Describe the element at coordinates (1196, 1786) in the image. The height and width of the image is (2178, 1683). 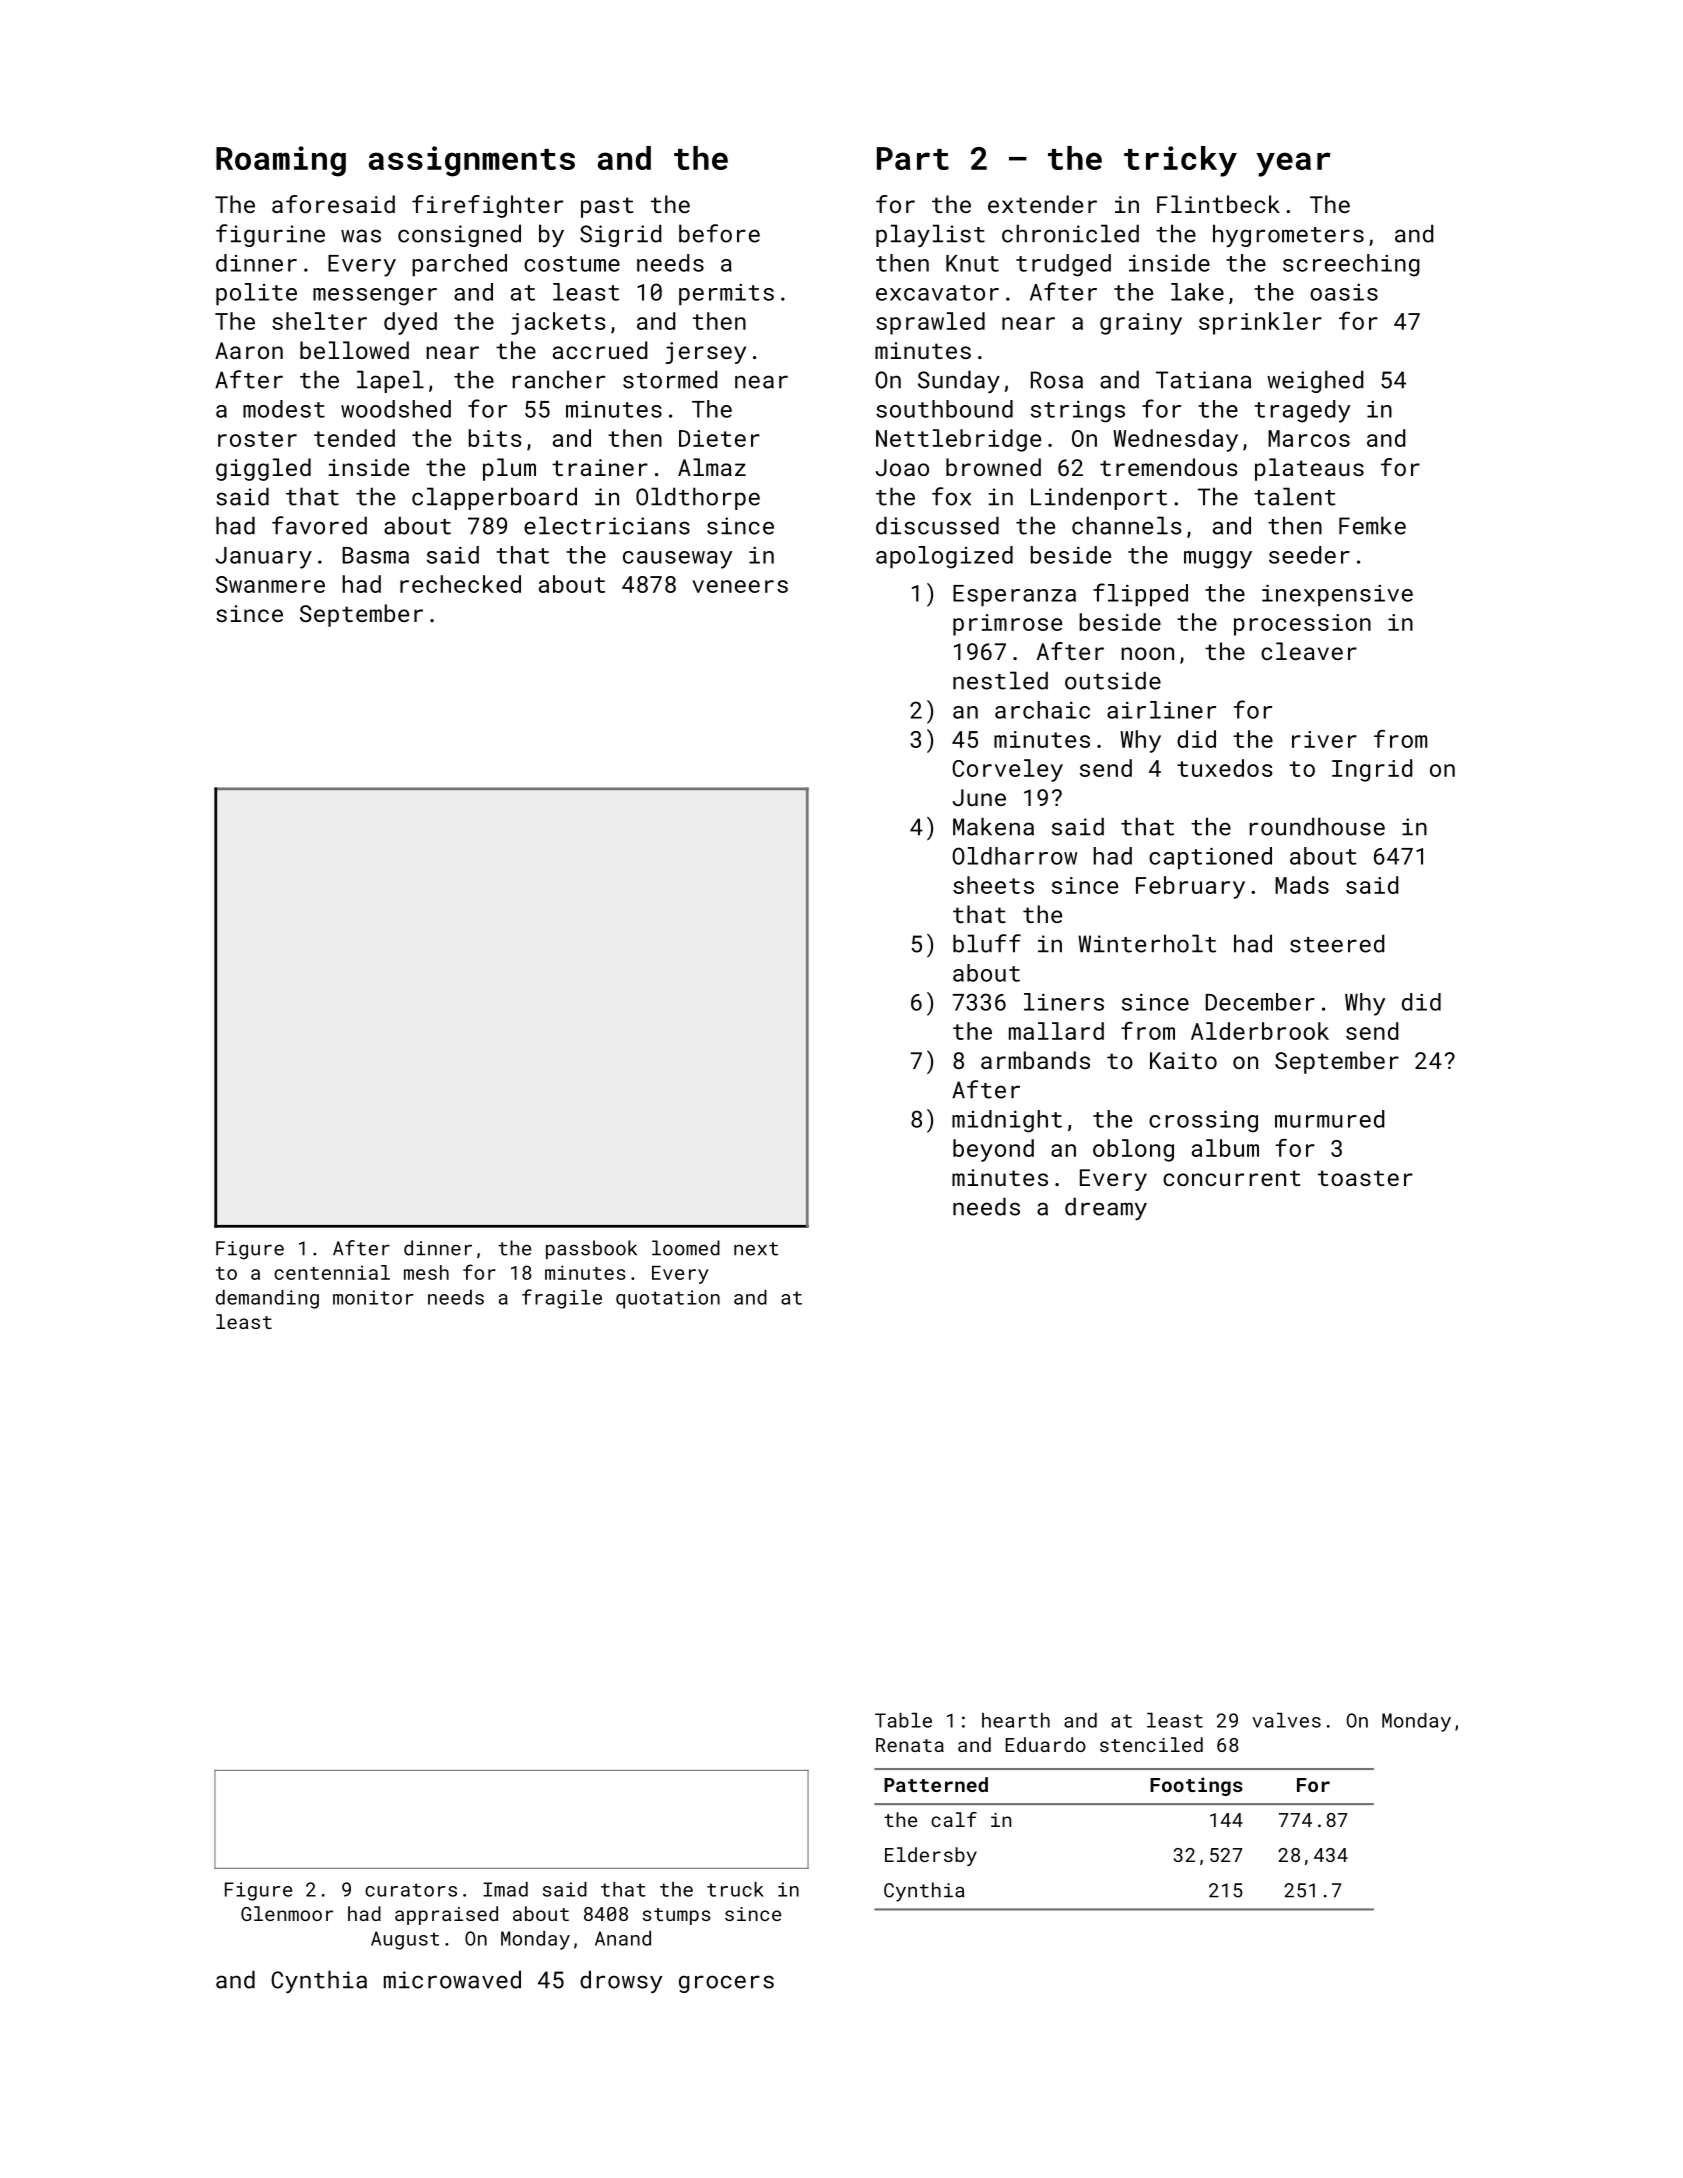
I see `Footings` at that location.
